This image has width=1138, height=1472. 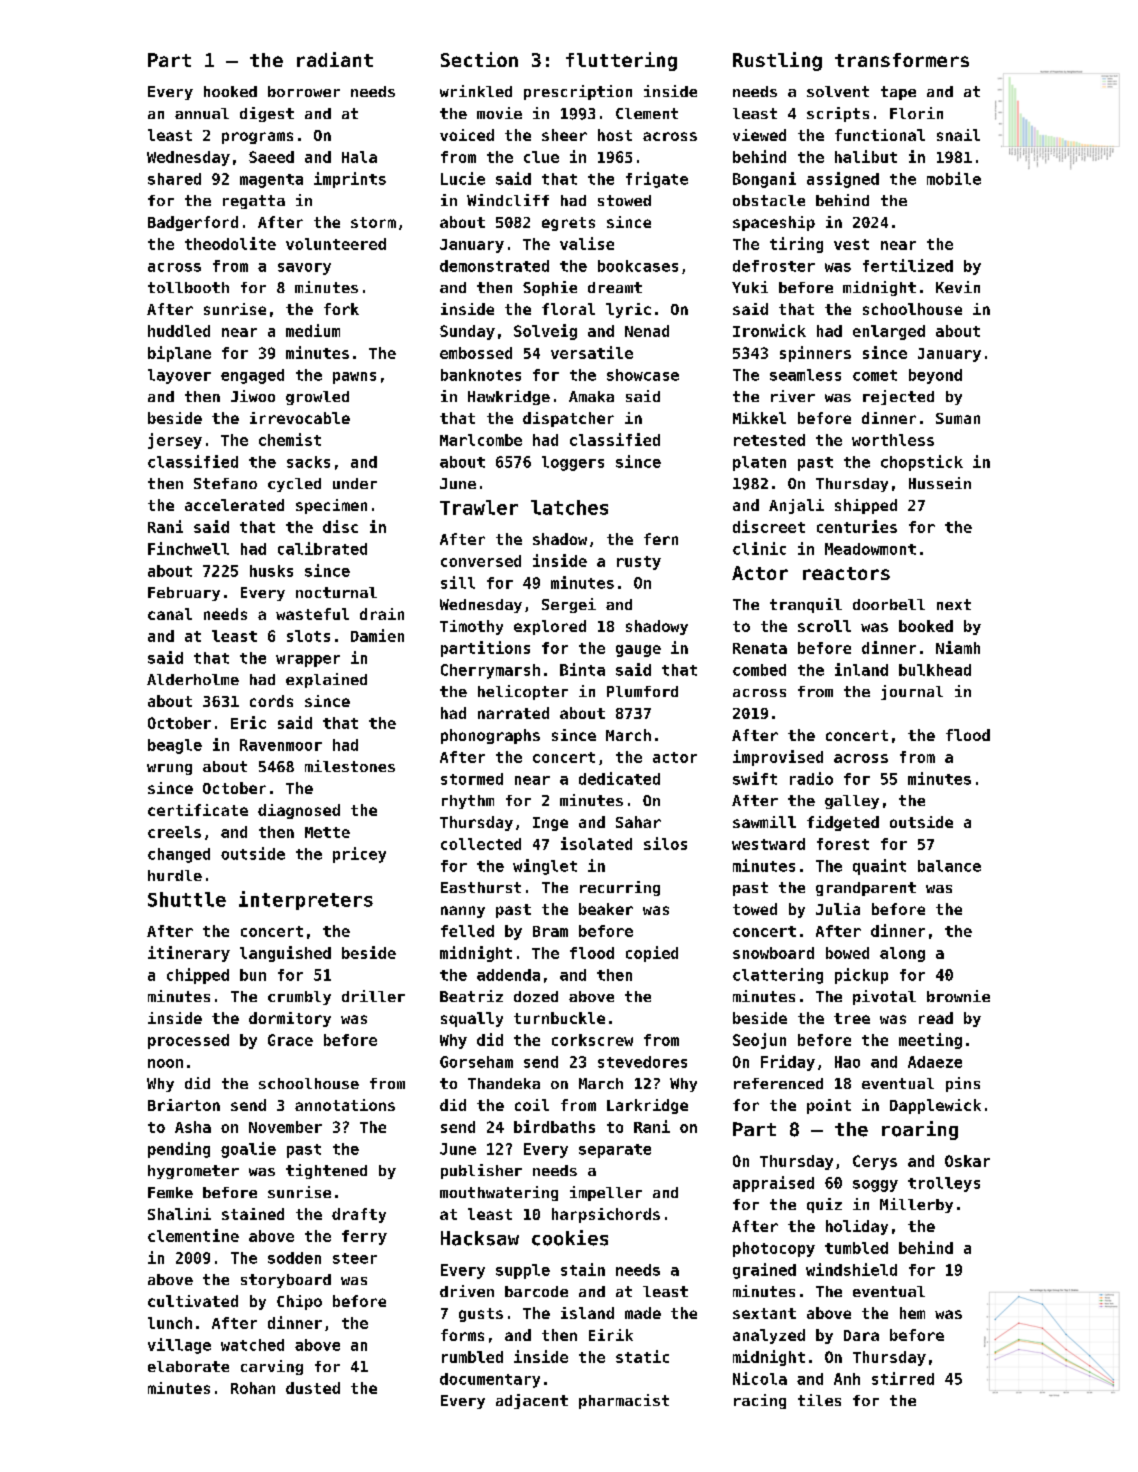 What do you see at coordinates (569, 605) in the image?
I see `Sergei` at bounding box center [569, 605].
